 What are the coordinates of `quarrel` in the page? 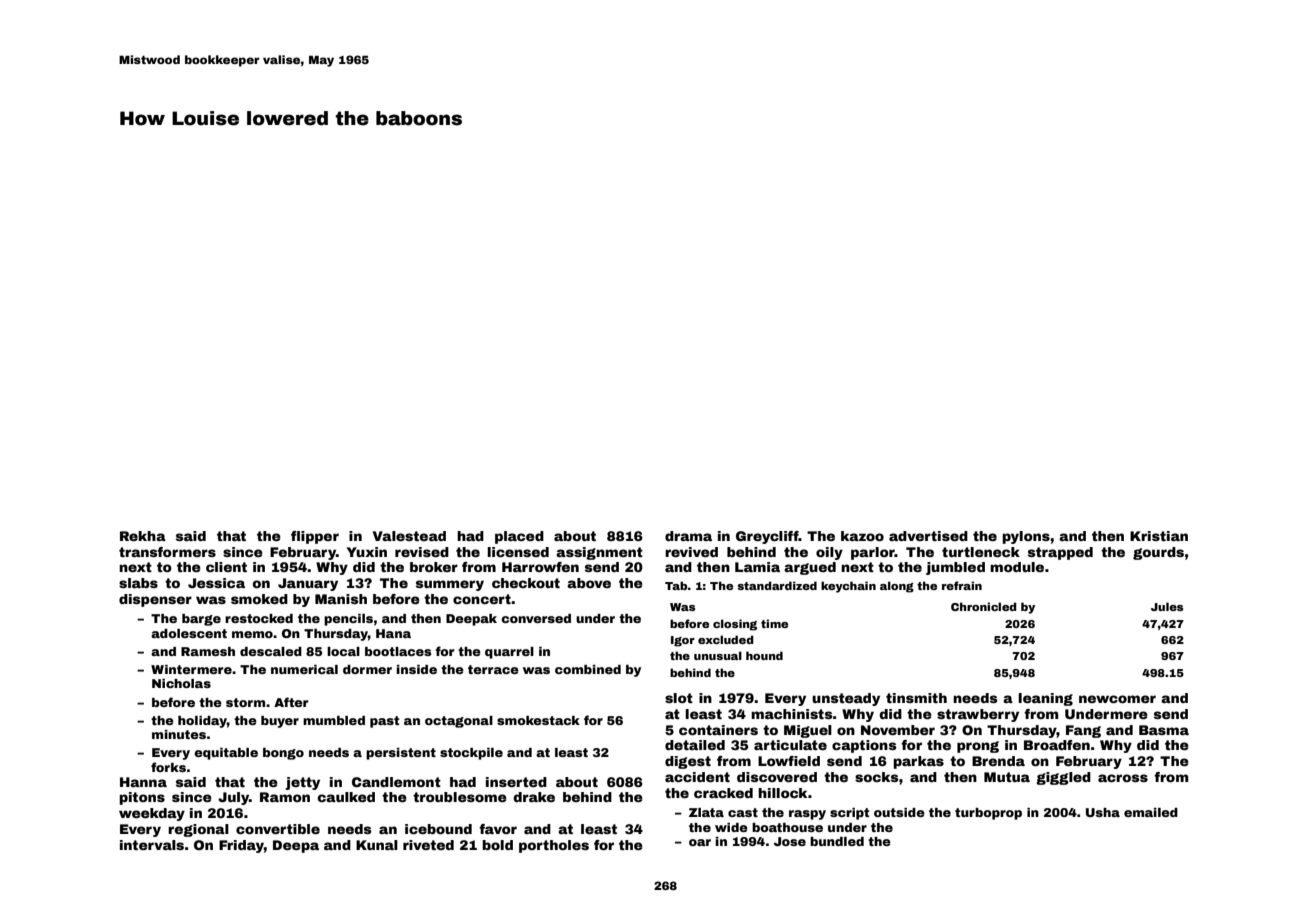 It's located at (509, 653).
